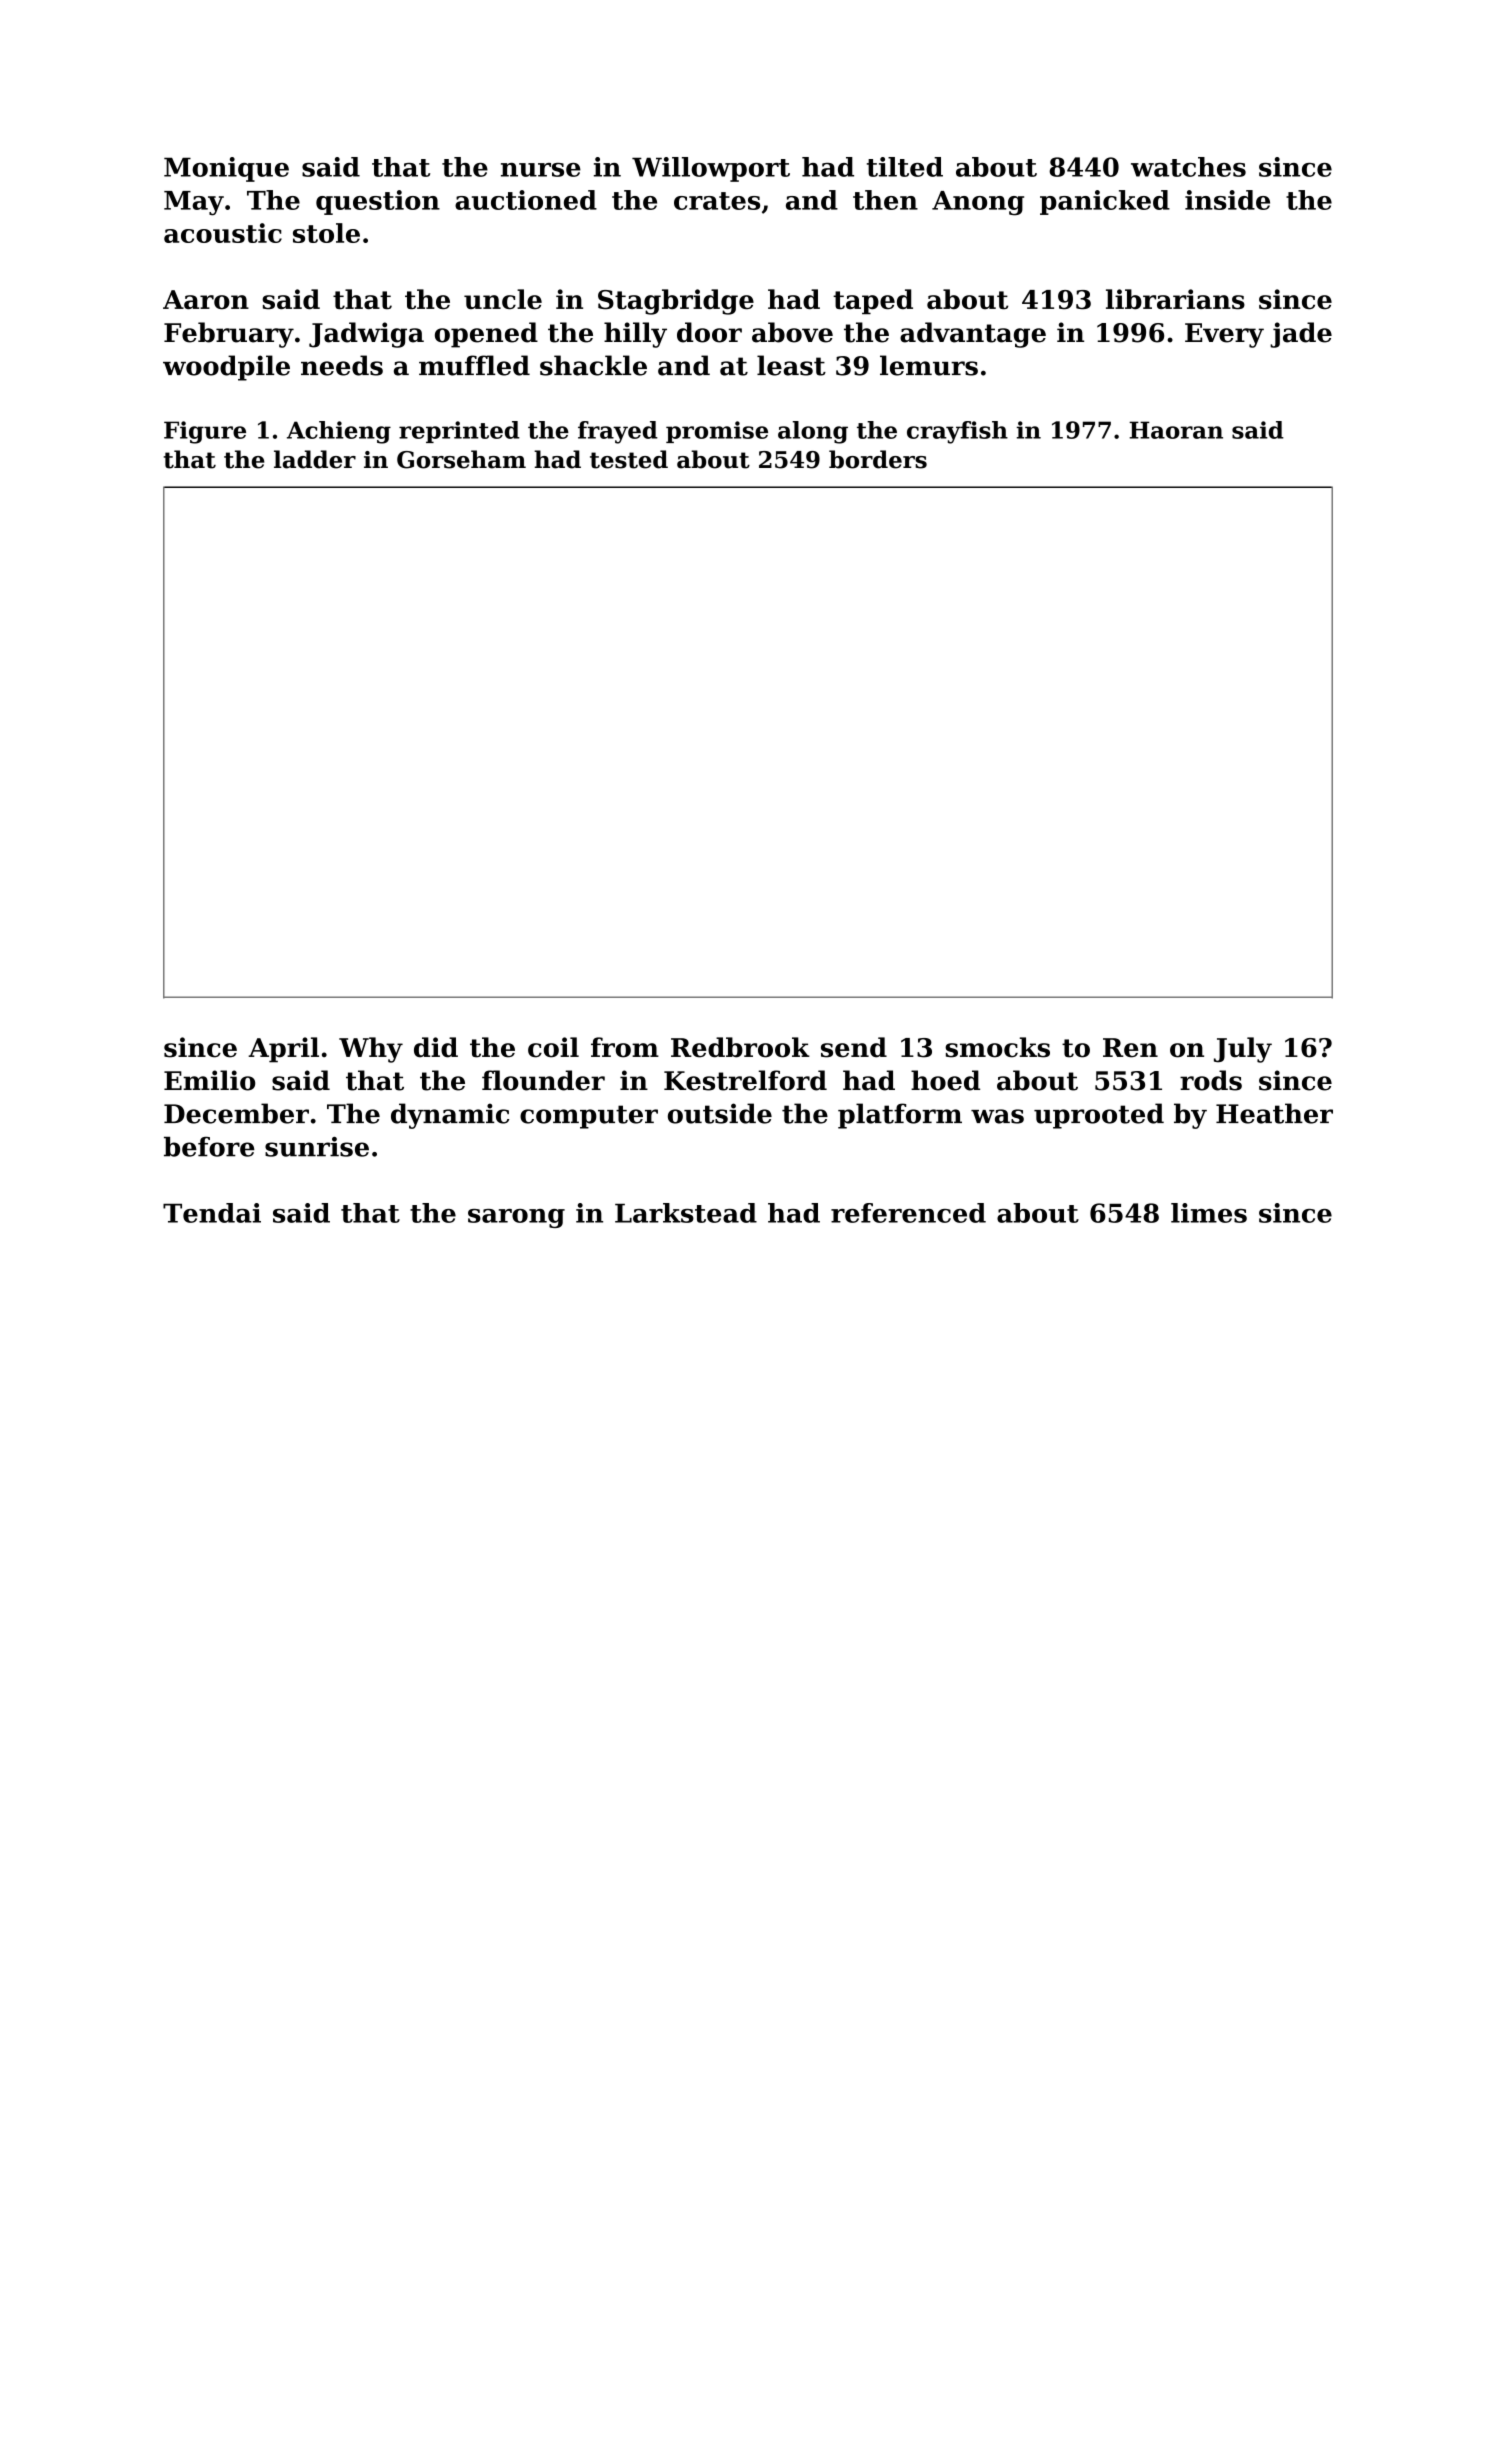 This screenshot has height=2464, width=1496. I want to click on Tendai, so click(212, 1213).
